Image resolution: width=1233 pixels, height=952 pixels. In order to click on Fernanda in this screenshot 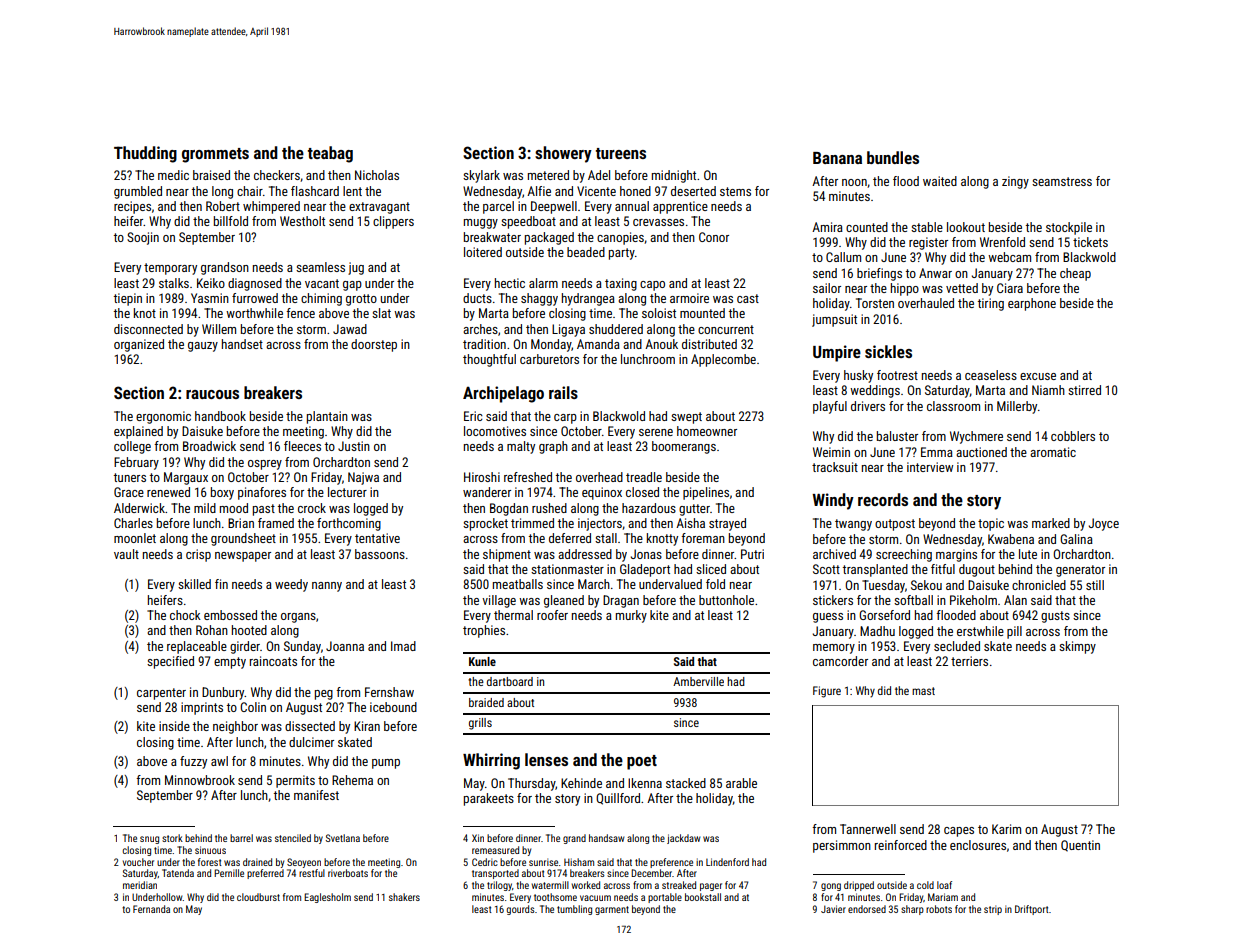, I will do `click(151, 909)`.
